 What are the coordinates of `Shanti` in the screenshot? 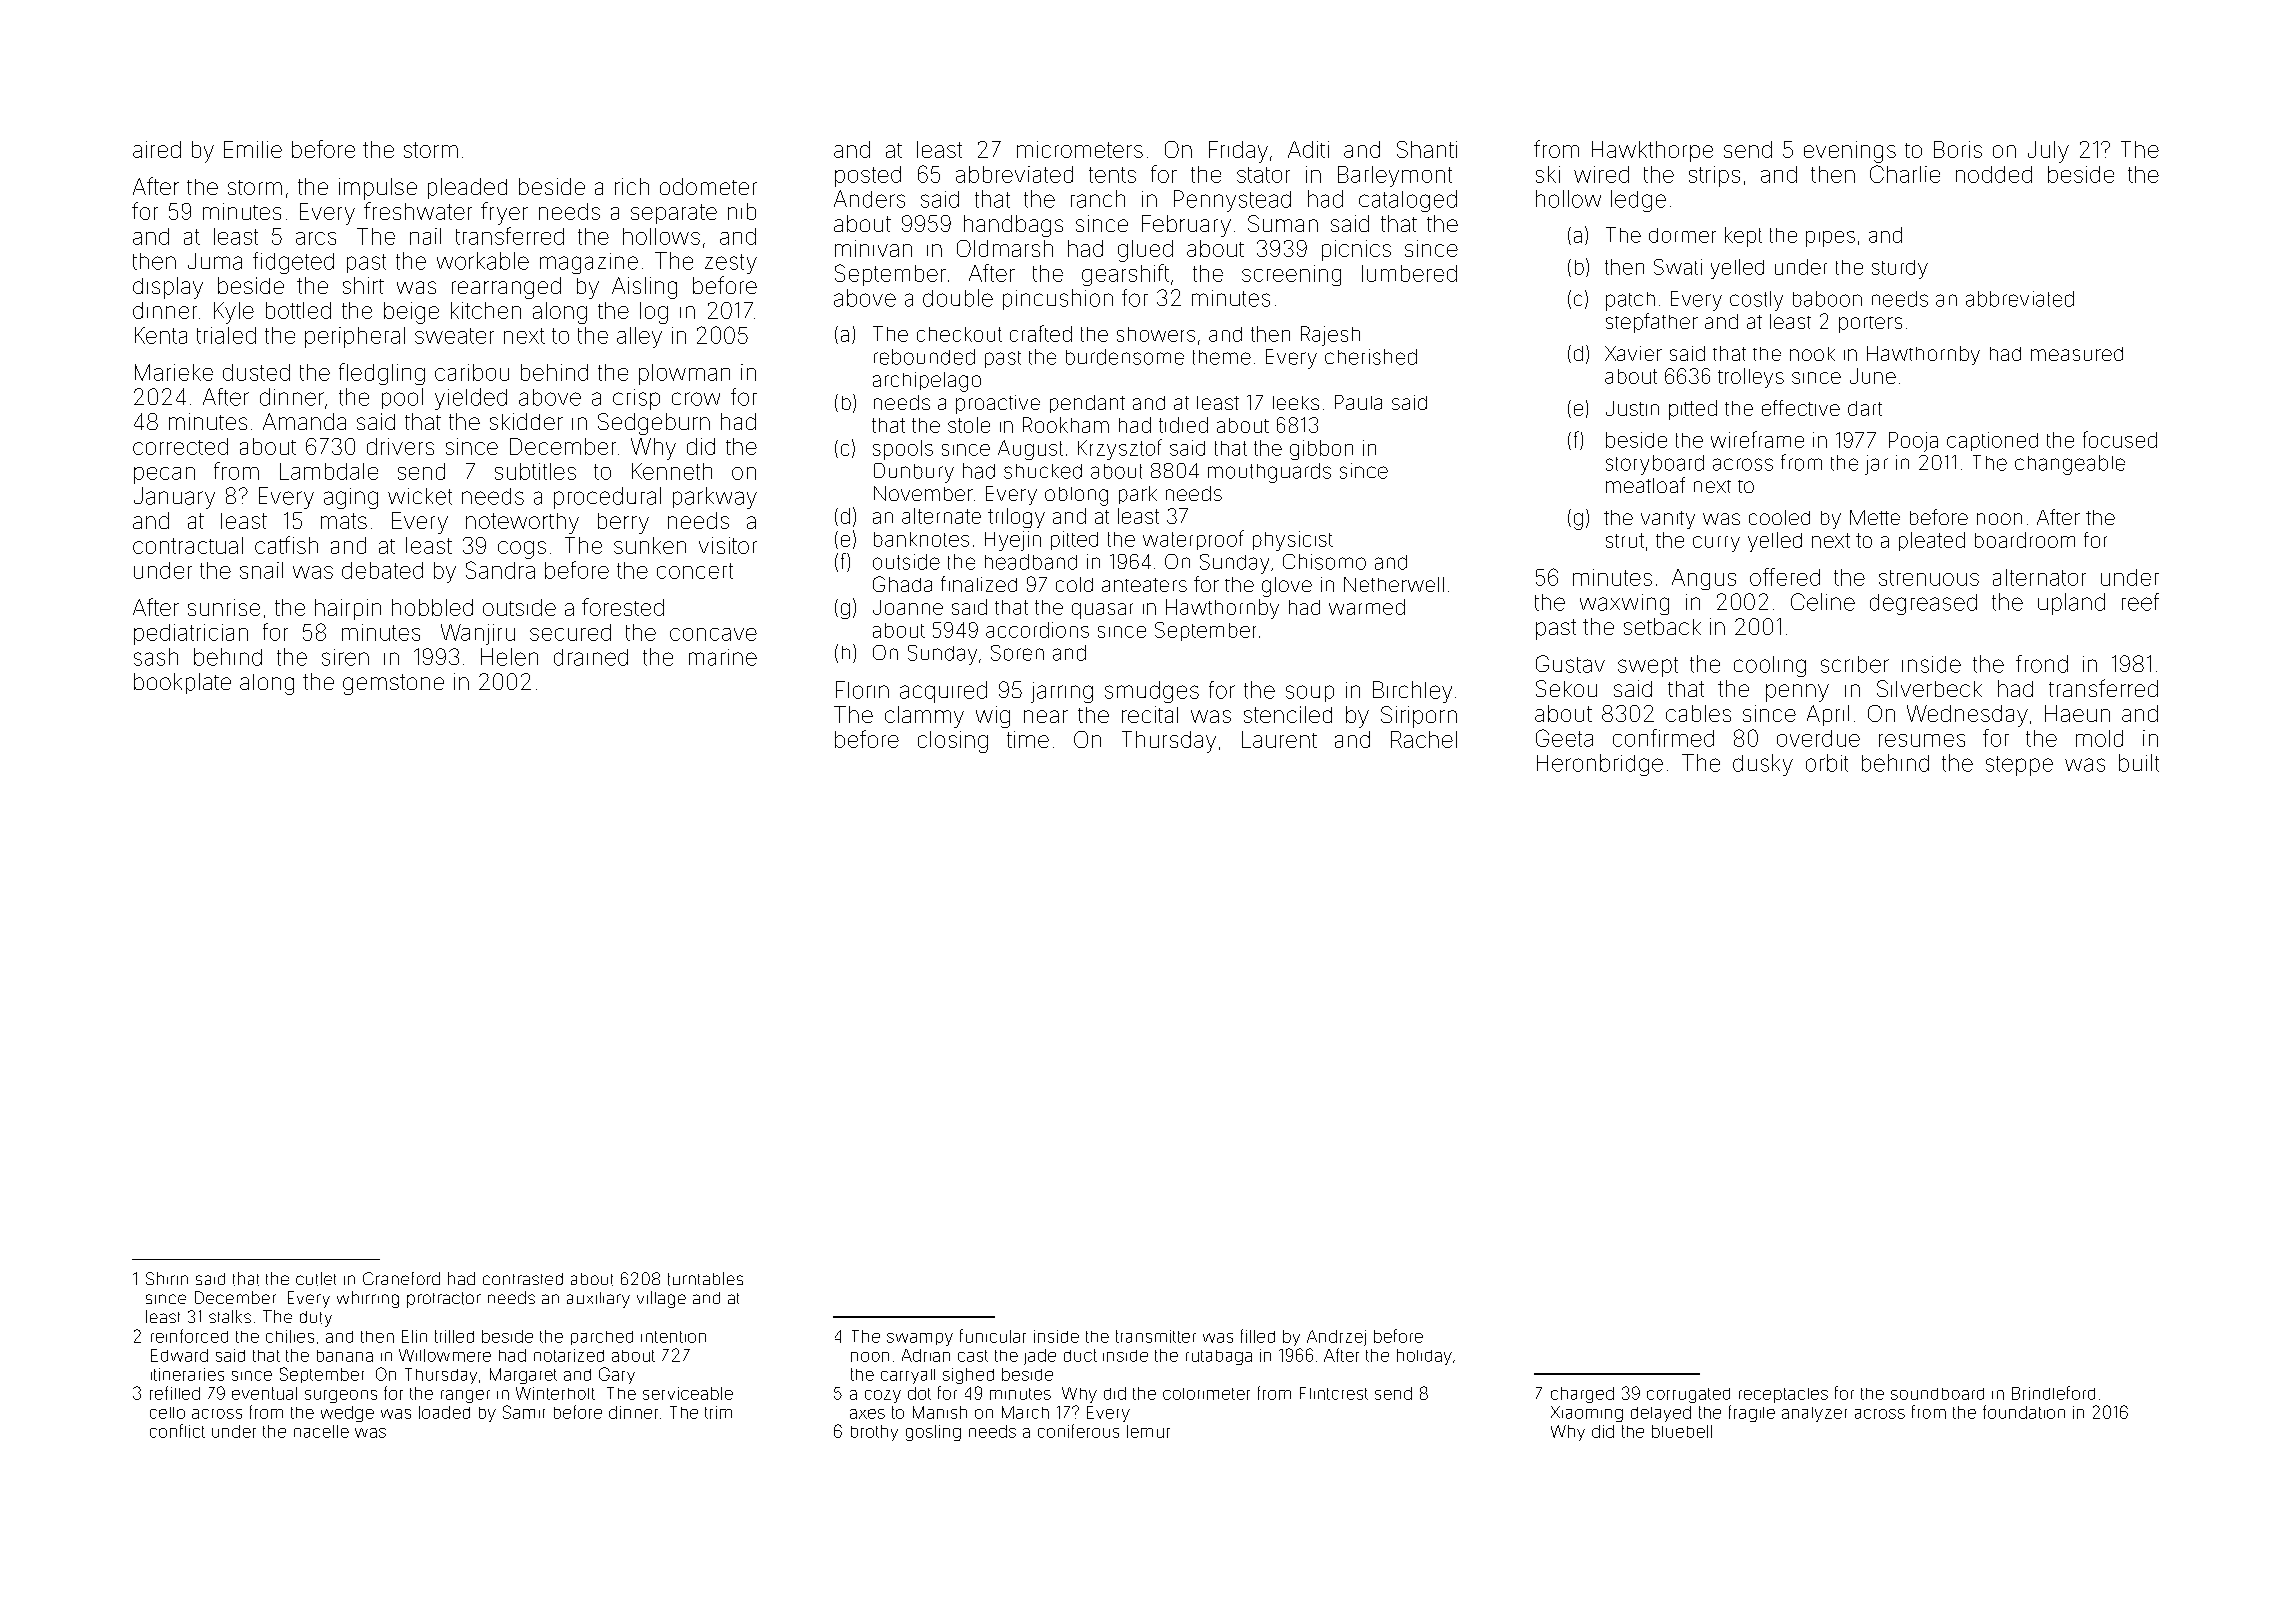 It's located at (1427, 149).
